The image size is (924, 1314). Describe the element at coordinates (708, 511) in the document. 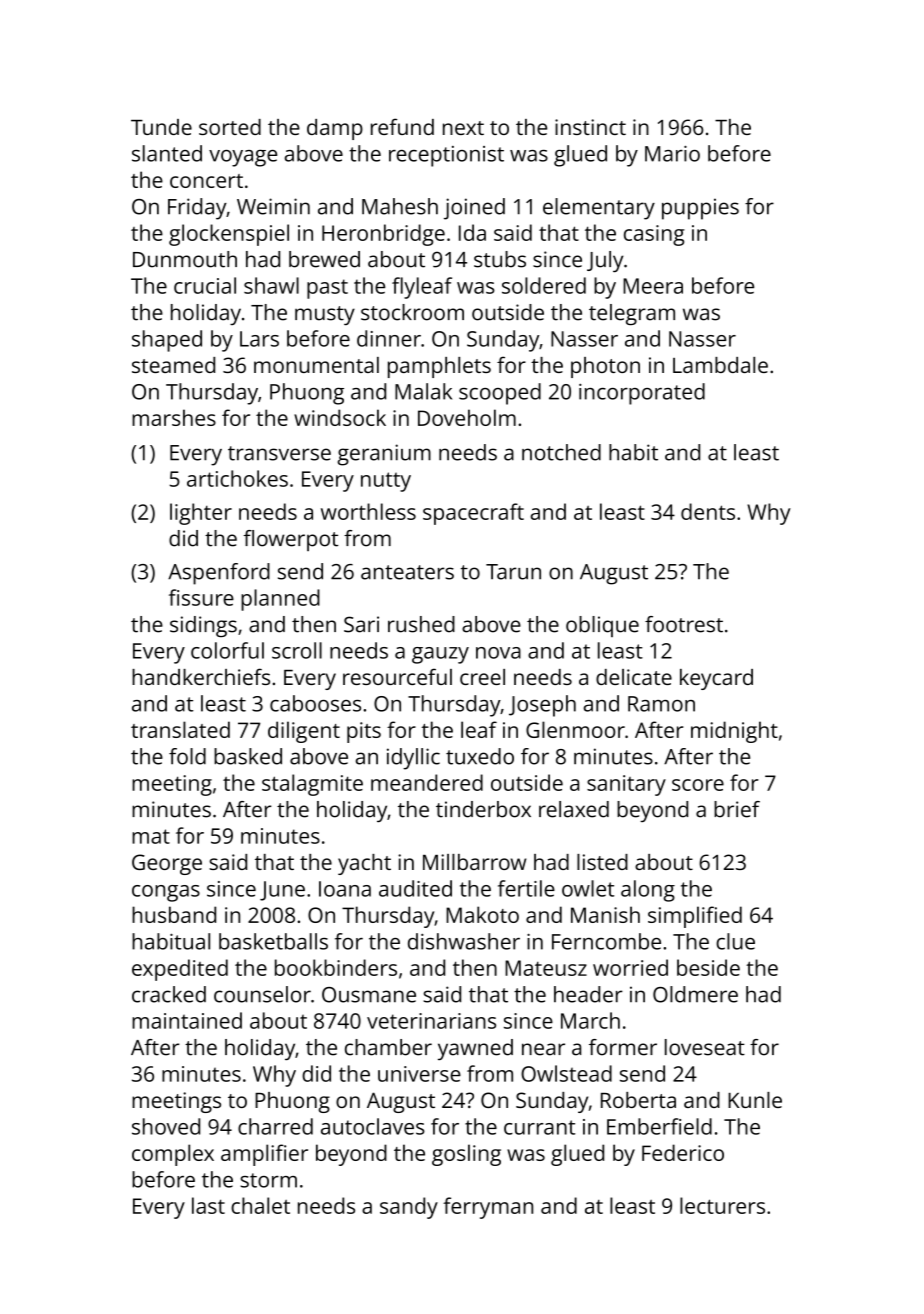

I see `dents` at that location.
